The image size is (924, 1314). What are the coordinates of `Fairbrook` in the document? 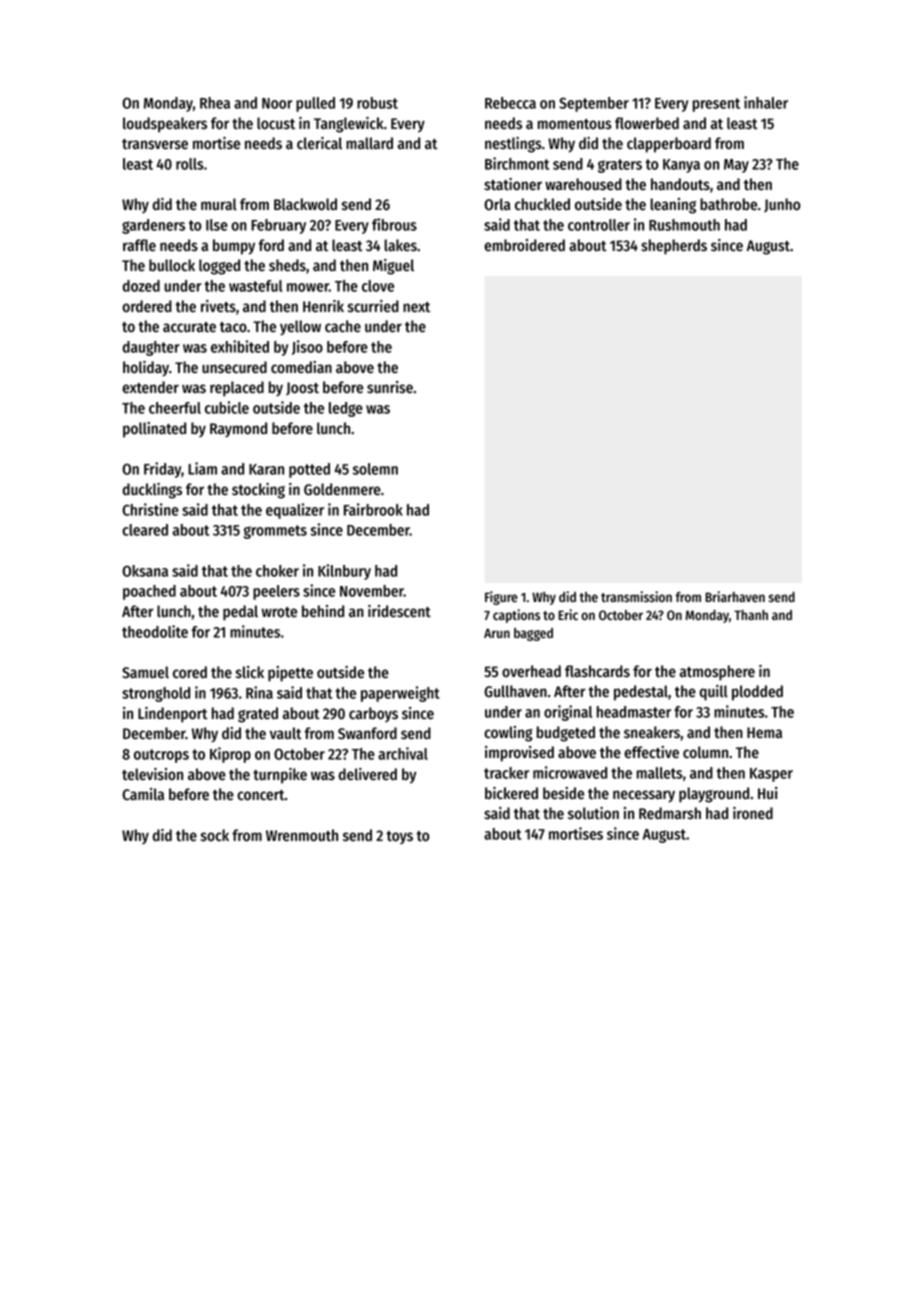 It's located at (373, 509).
